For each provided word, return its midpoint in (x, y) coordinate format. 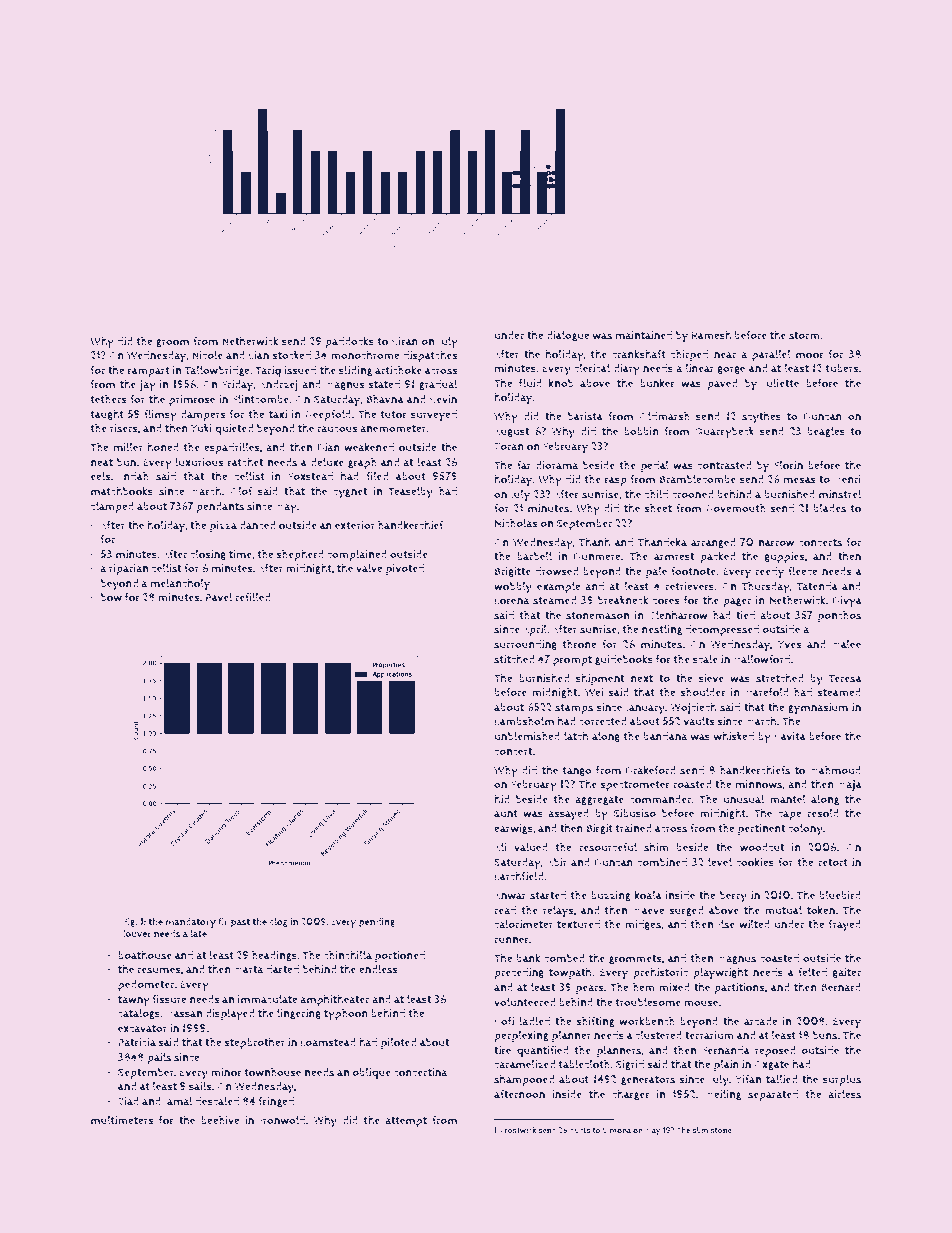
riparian (128, 569)
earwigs (513, 829)
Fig (129, 922)
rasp (616, 481)
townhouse (273, 1072)
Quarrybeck (724, 432)
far (524, 465)
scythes (761, 417)
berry (733, 897)
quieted (234, 429)
